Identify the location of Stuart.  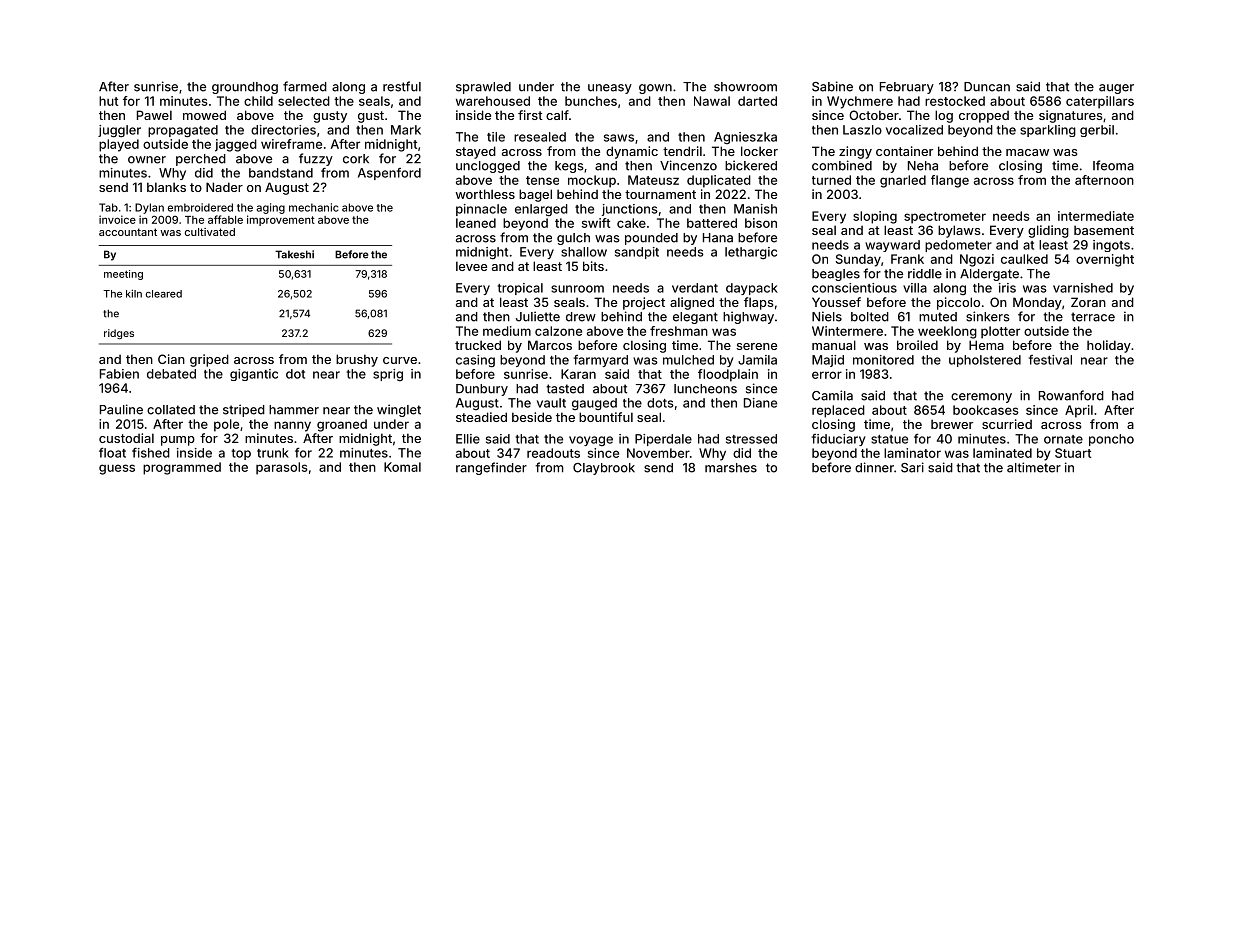
(1073, 453).
